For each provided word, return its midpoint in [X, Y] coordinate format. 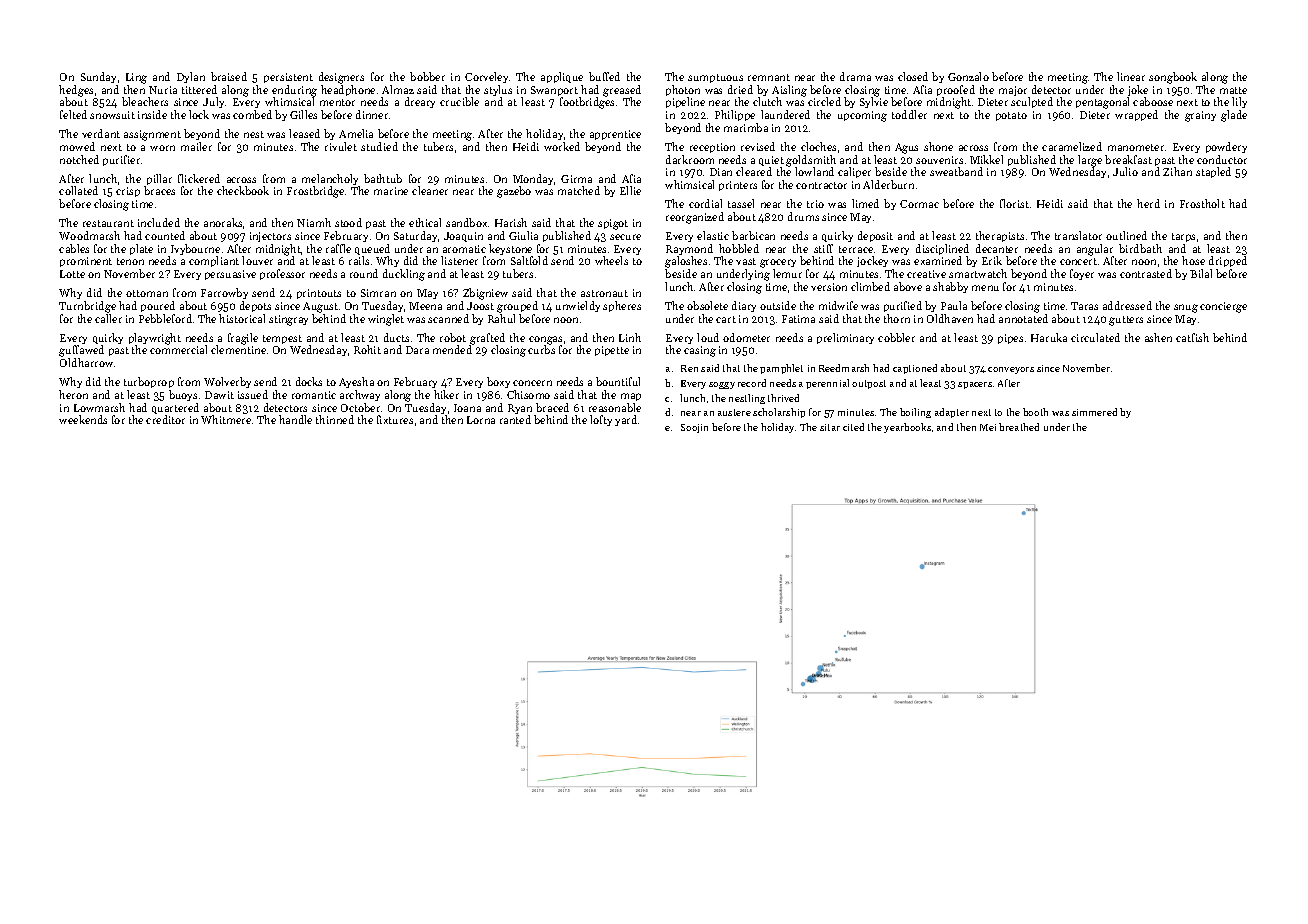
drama [855, 76]
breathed [1019, 427]
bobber [427, 76]
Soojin [694, 428]
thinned [335, 419]
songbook [1173, 78]
